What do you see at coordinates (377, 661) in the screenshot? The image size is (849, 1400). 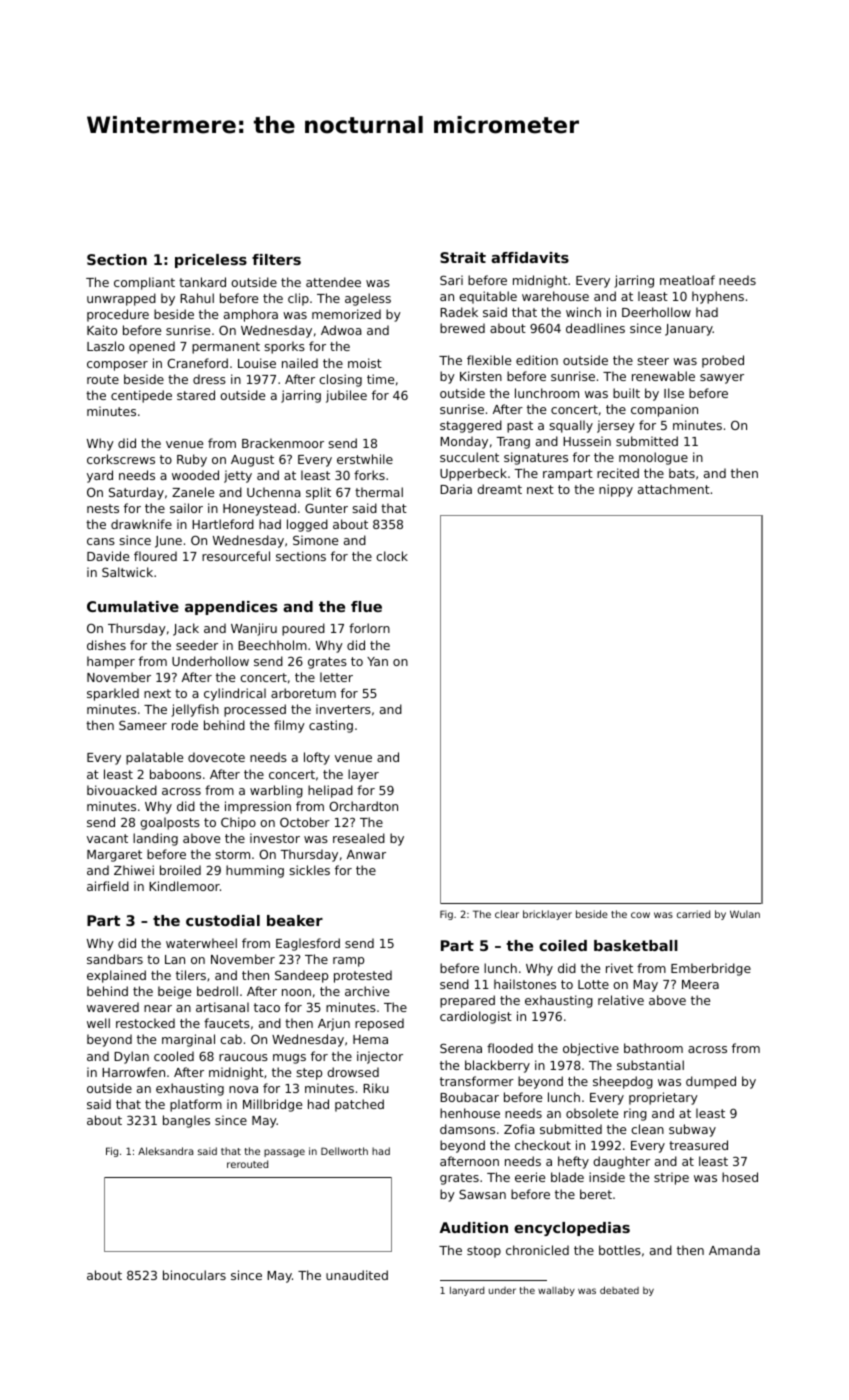 I see `Yan` at bounding box center [377, 661].
